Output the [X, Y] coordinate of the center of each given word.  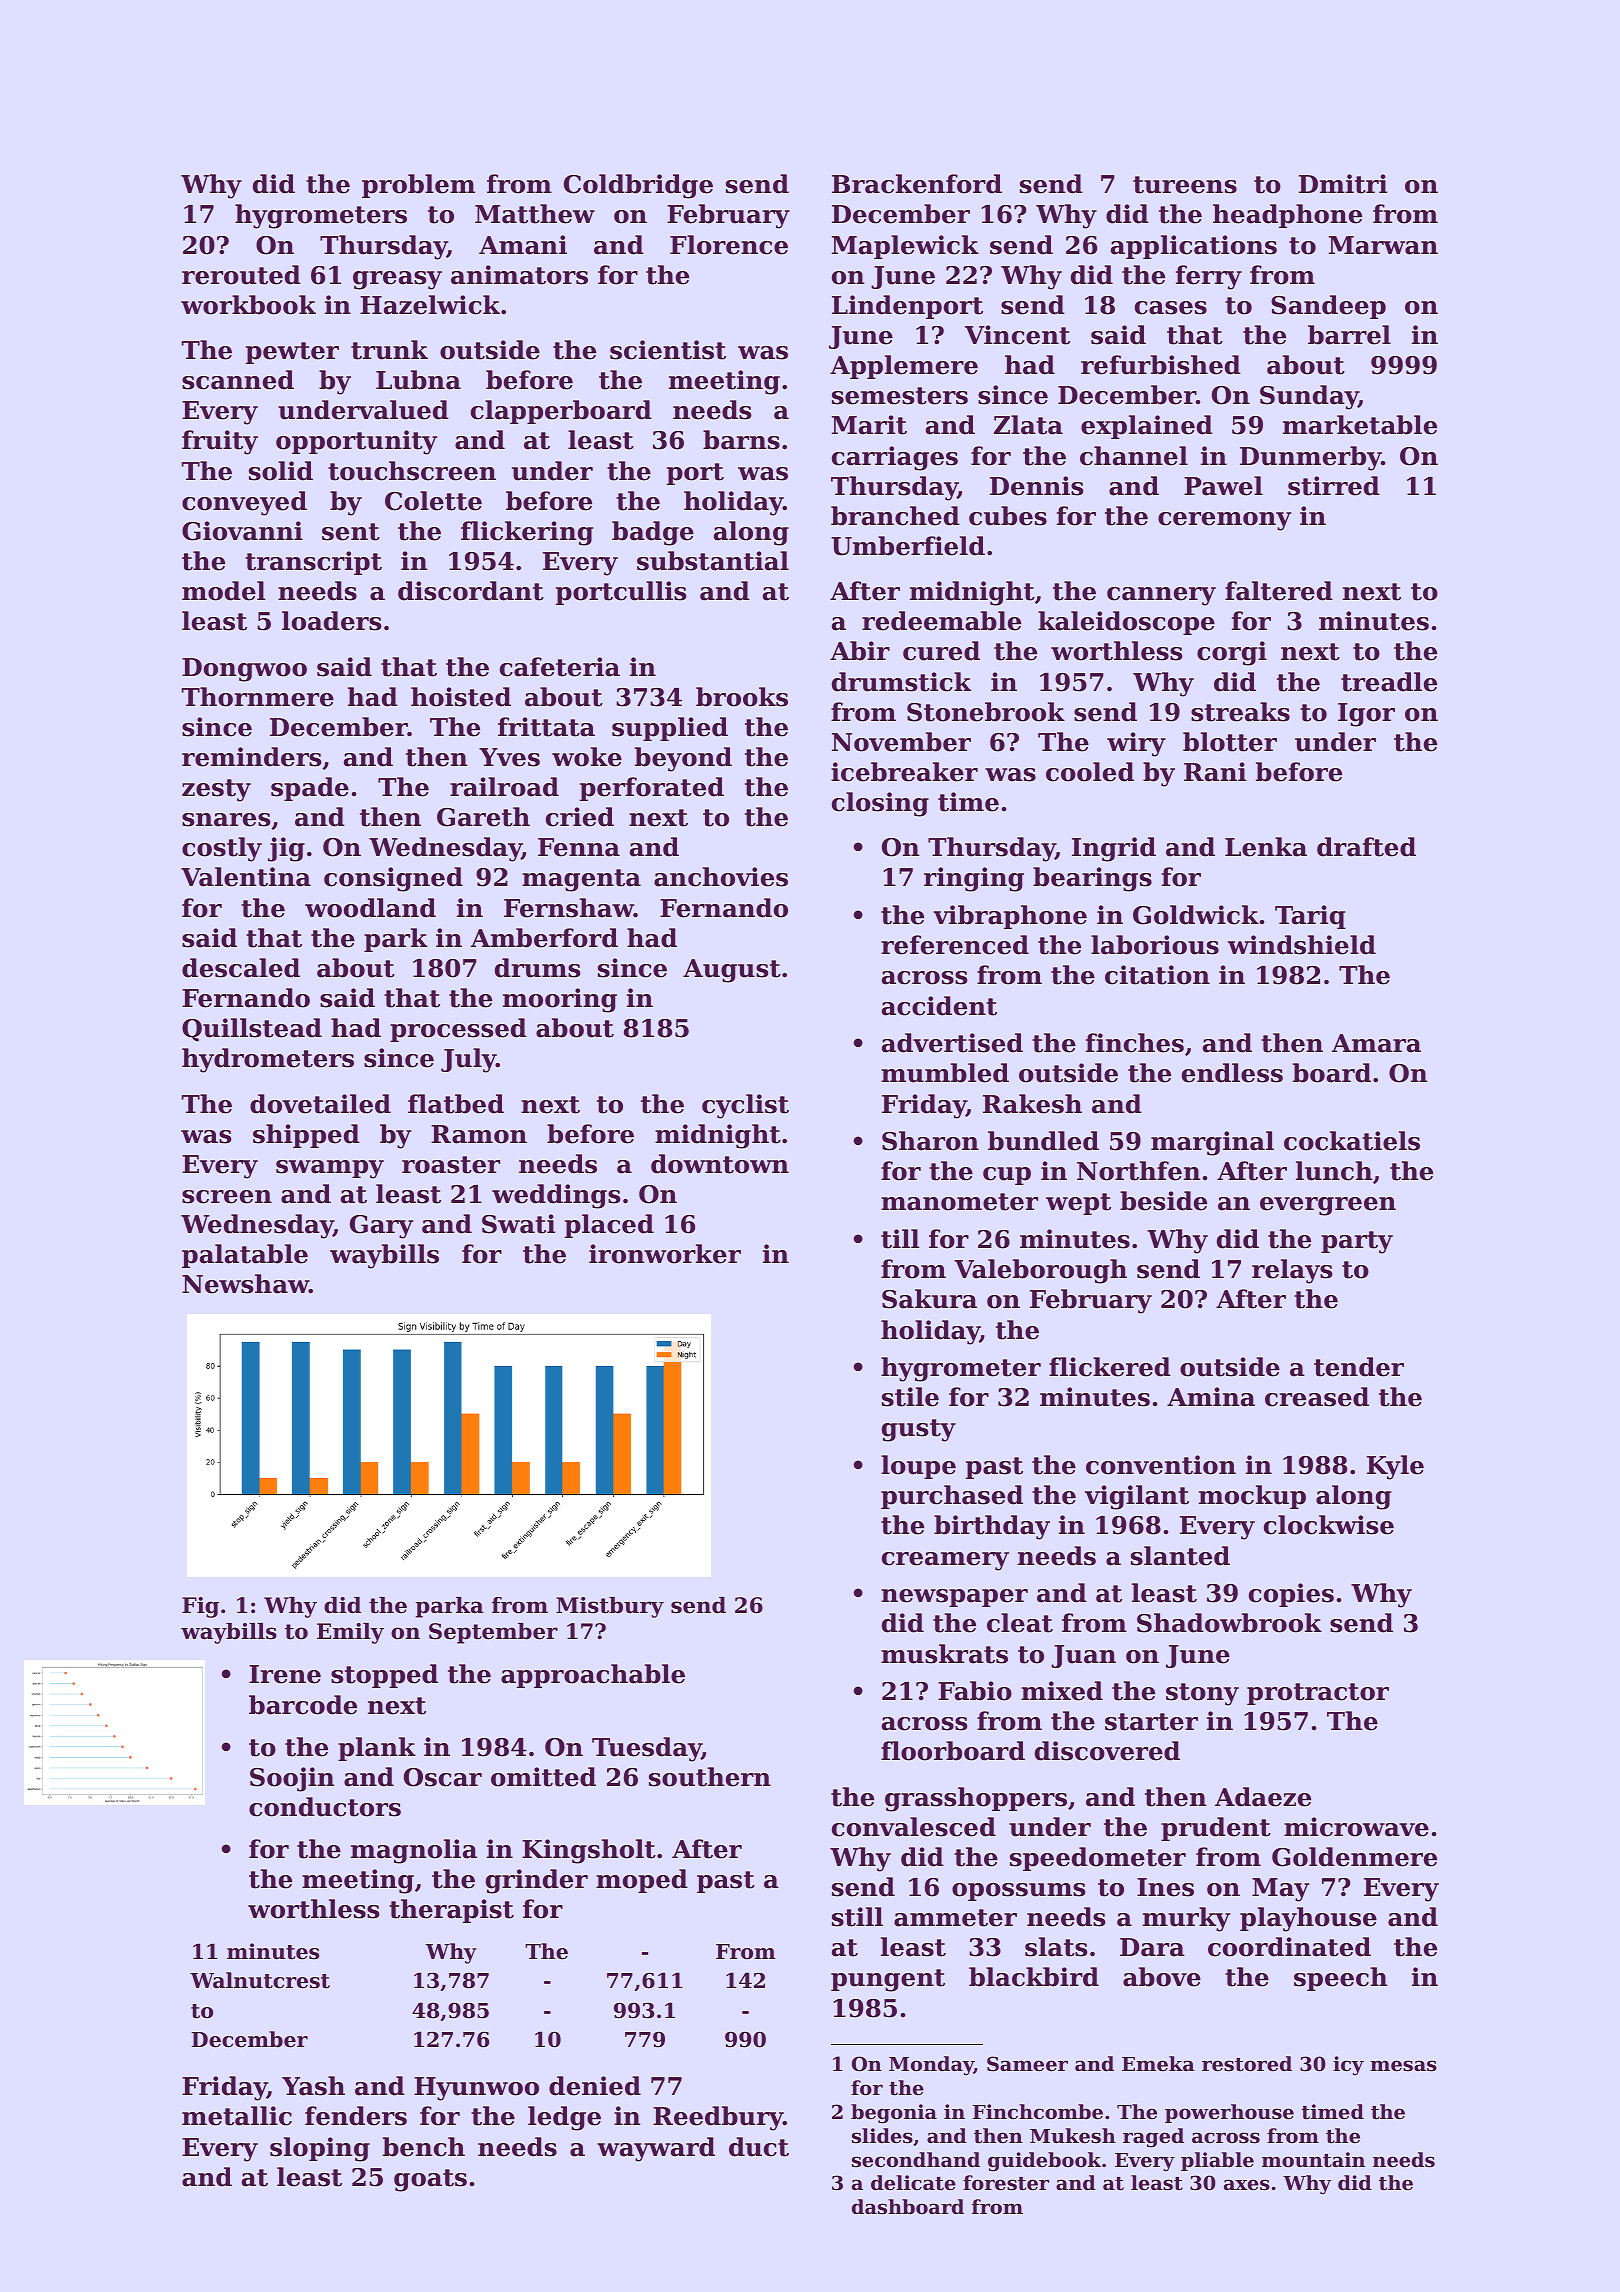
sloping [320, 2149]
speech [1341, 1979]
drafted [1366, 847]
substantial [713, 561]
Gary [381, 1227]
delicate [913, 2183]
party [1357, 1242]
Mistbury [610, 1607]
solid [281, 471]
